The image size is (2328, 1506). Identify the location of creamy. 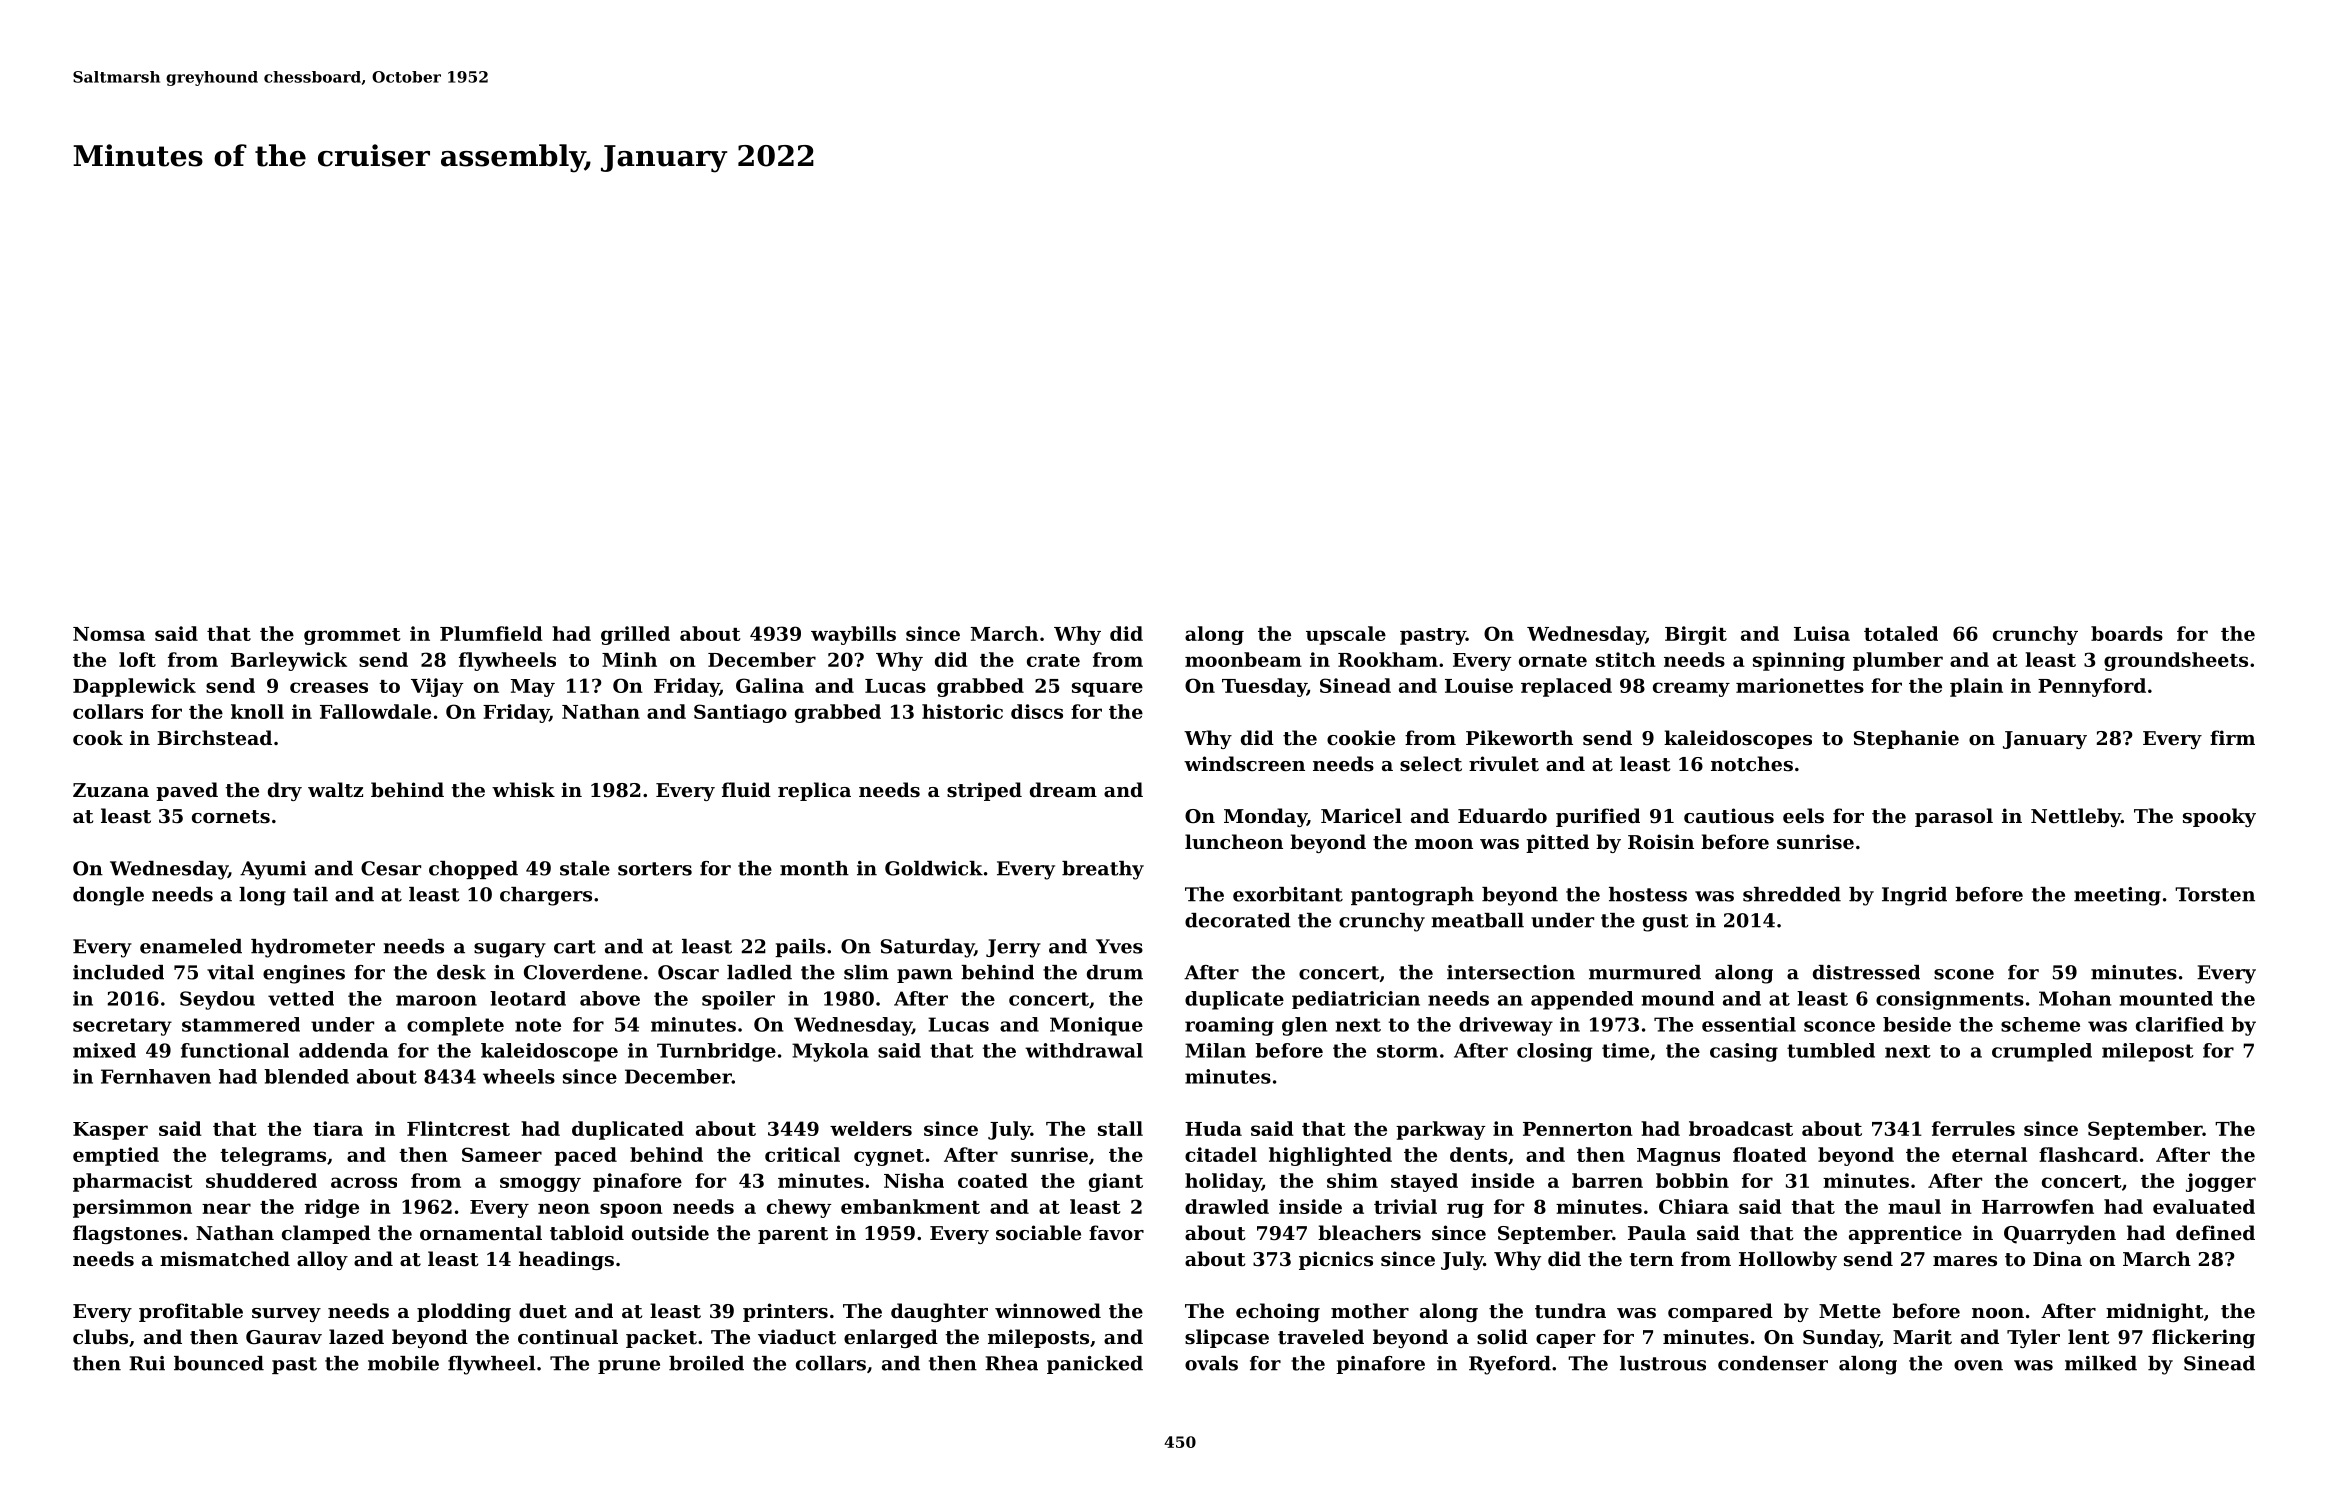
(1691, 689).
